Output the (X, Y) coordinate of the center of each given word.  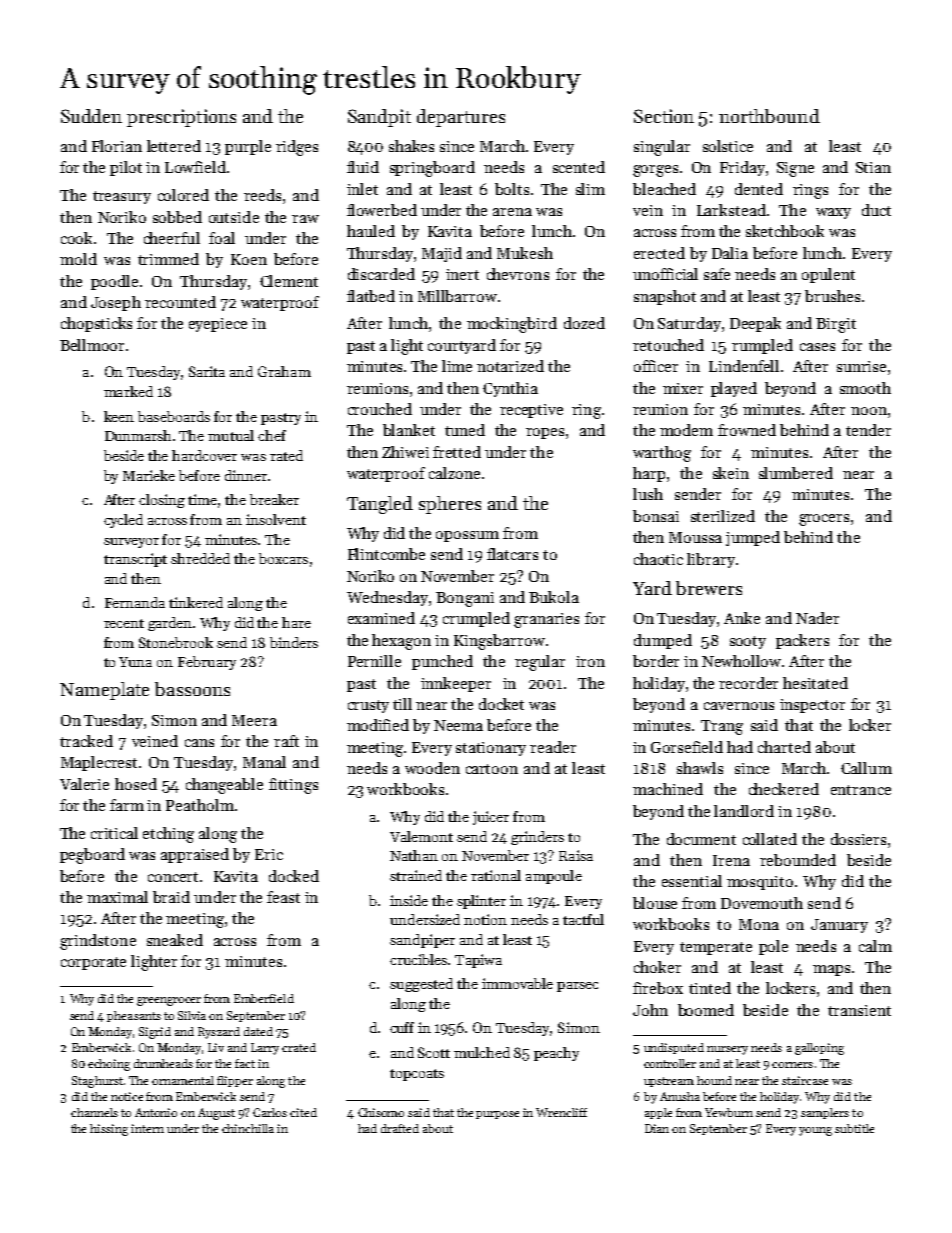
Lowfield (195, 167)
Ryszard (219, 1033)
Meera (254, 720)
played (734, 389)
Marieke (149, 475)
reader (553, 747)
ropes (545, 433)
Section (664, 116)
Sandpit (379, 118)
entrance (861, 790)
